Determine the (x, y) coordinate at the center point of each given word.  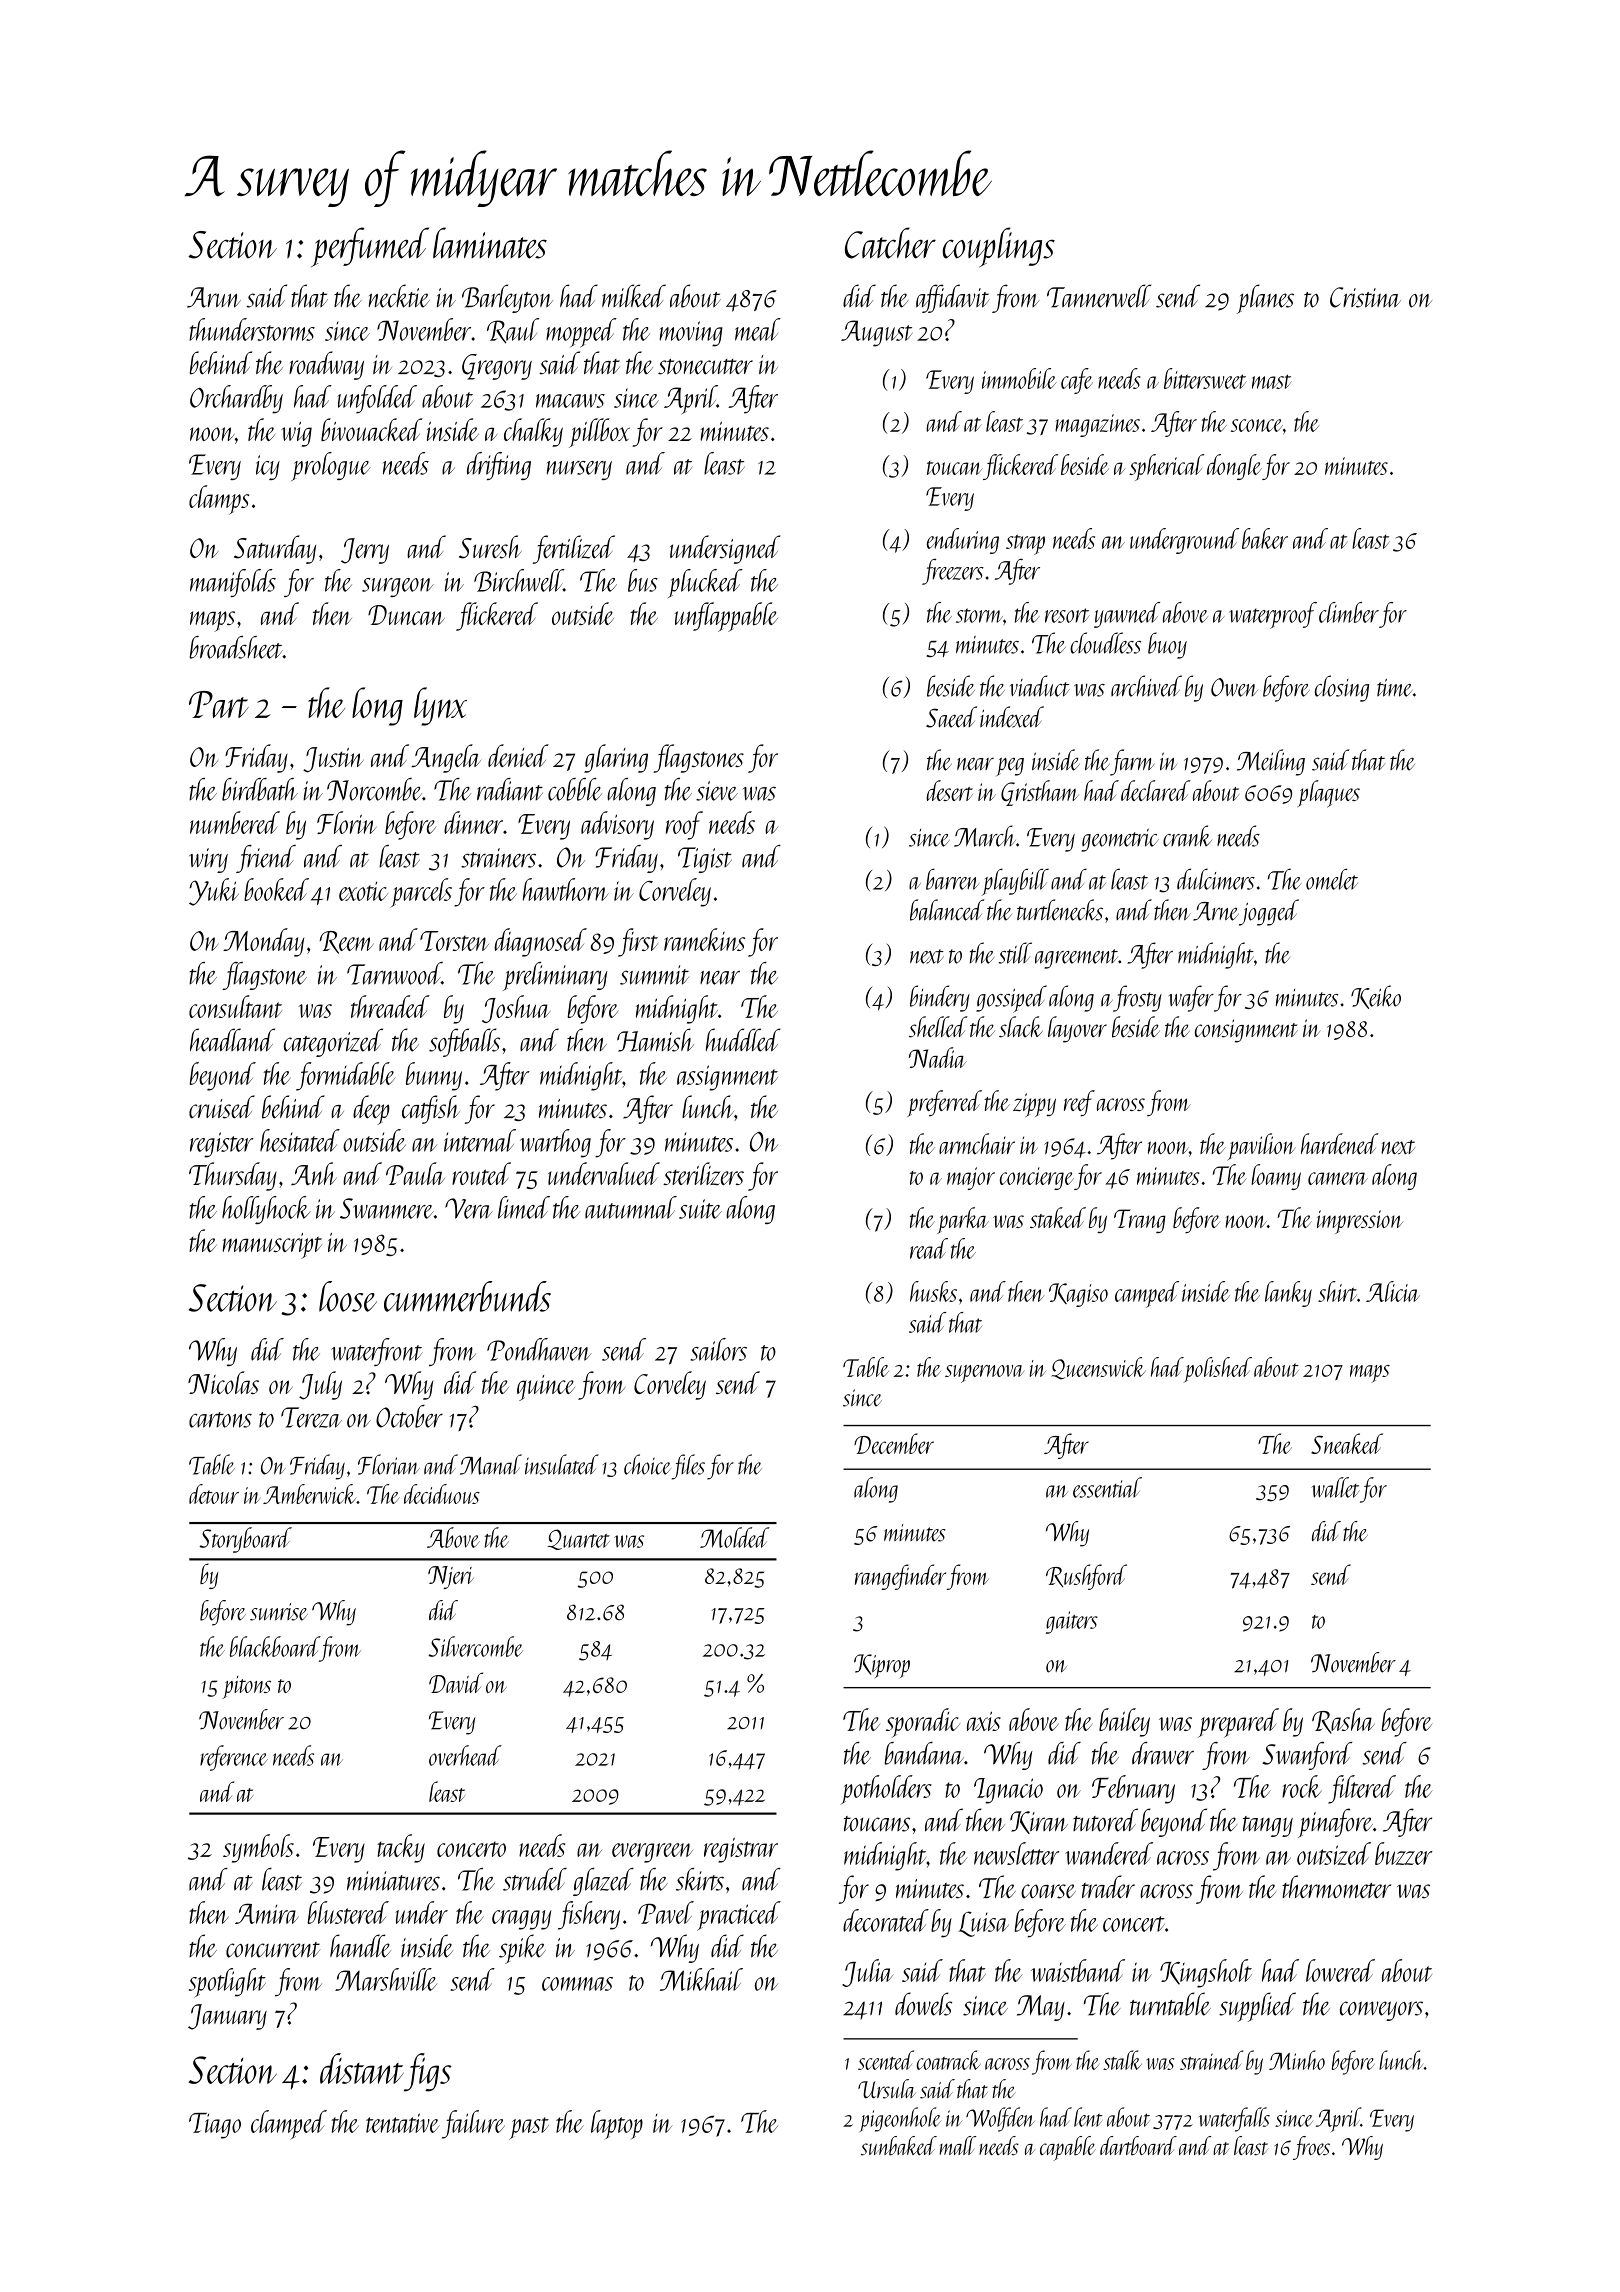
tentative (403, 2123)
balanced (947, 910)
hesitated (300, 1140)
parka (963, 1220)
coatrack (949, 2060)
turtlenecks (1060, 910)
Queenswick (1098, 1368)
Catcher (890, 243)
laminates (490, 243)
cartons (220, 1420)
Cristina (1365, 297)
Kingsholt (1206, 1973)
